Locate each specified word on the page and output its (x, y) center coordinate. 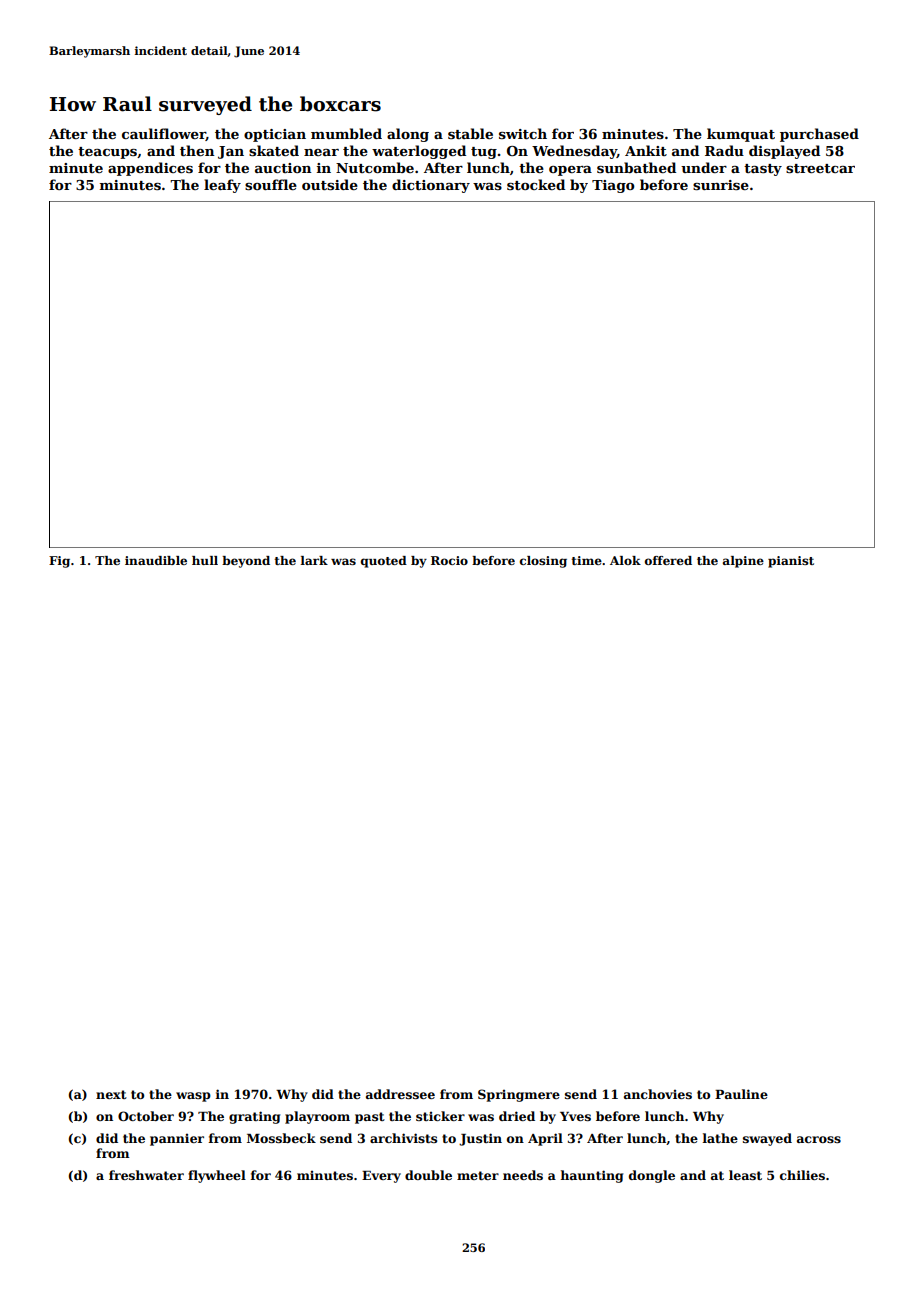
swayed (767, 1139)
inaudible (156, 560)
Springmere (519, 1095)
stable (470, 133)
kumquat (741, 135)
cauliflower (164, 134)
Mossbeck (281, 1138)
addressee (400, 1094)
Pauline (741, 1094)
